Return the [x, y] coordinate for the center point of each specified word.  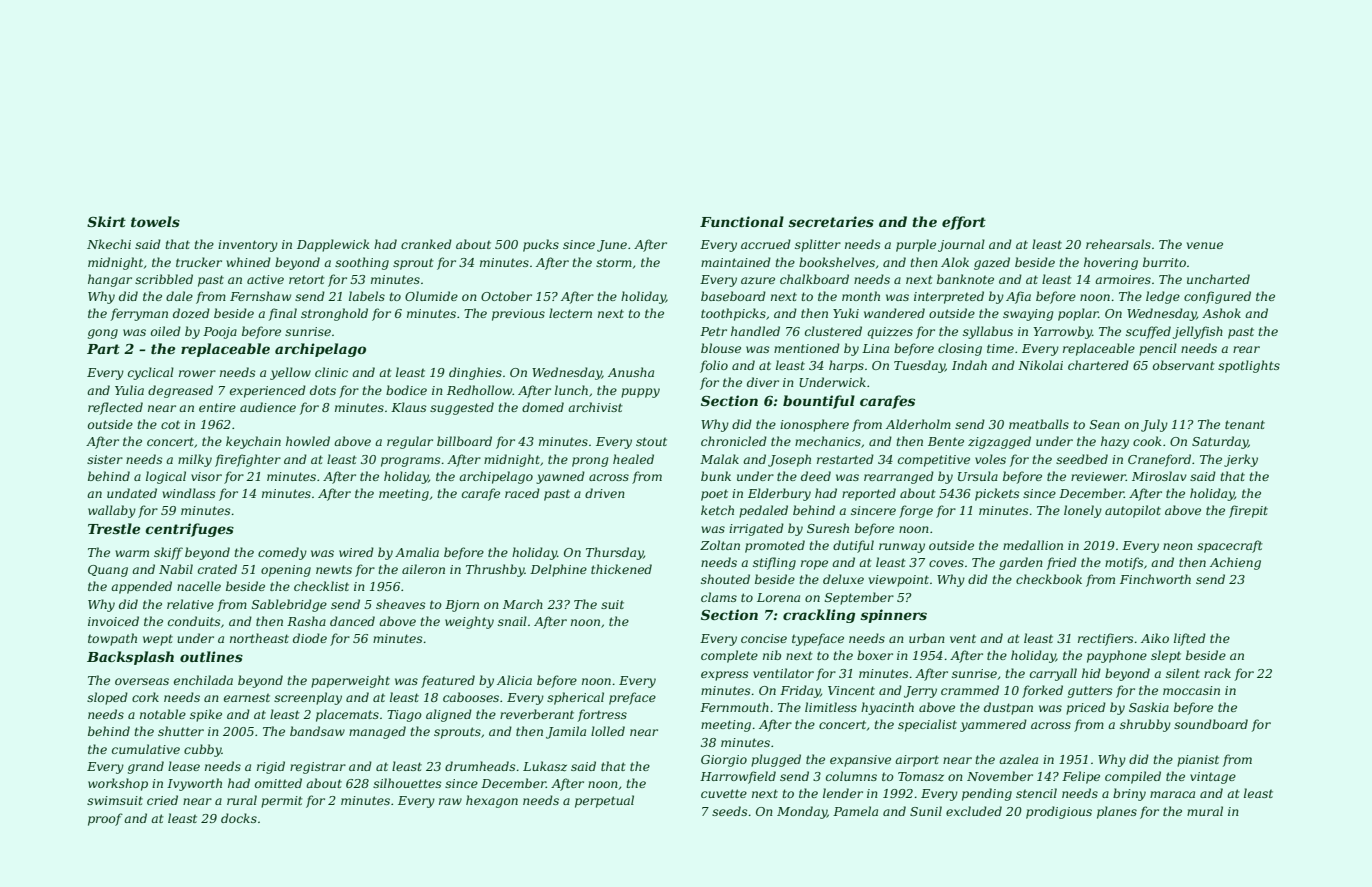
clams [719, 597]
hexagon [492, 801]
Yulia [129, 390]
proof [105, 819]
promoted [775, 546]
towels [155, 221]
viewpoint [899, 581]
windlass [189, 493]
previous [518, 315]
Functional [742, 221]
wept [158, 640]
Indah [969, 365]
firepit [1248, 511]
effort [964, 223]
